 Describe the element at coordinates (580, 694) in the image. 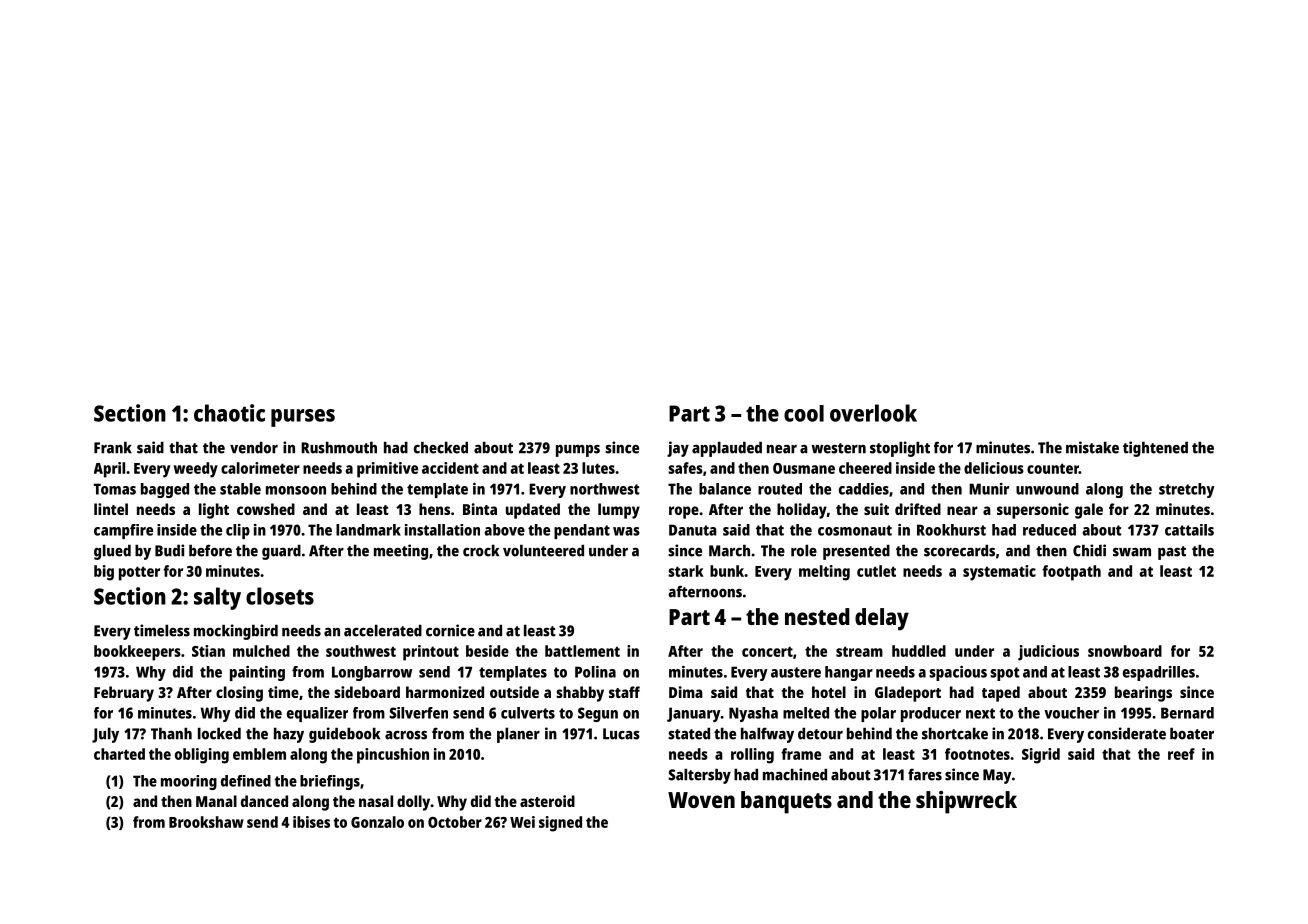

I see `shabby` at that location.
